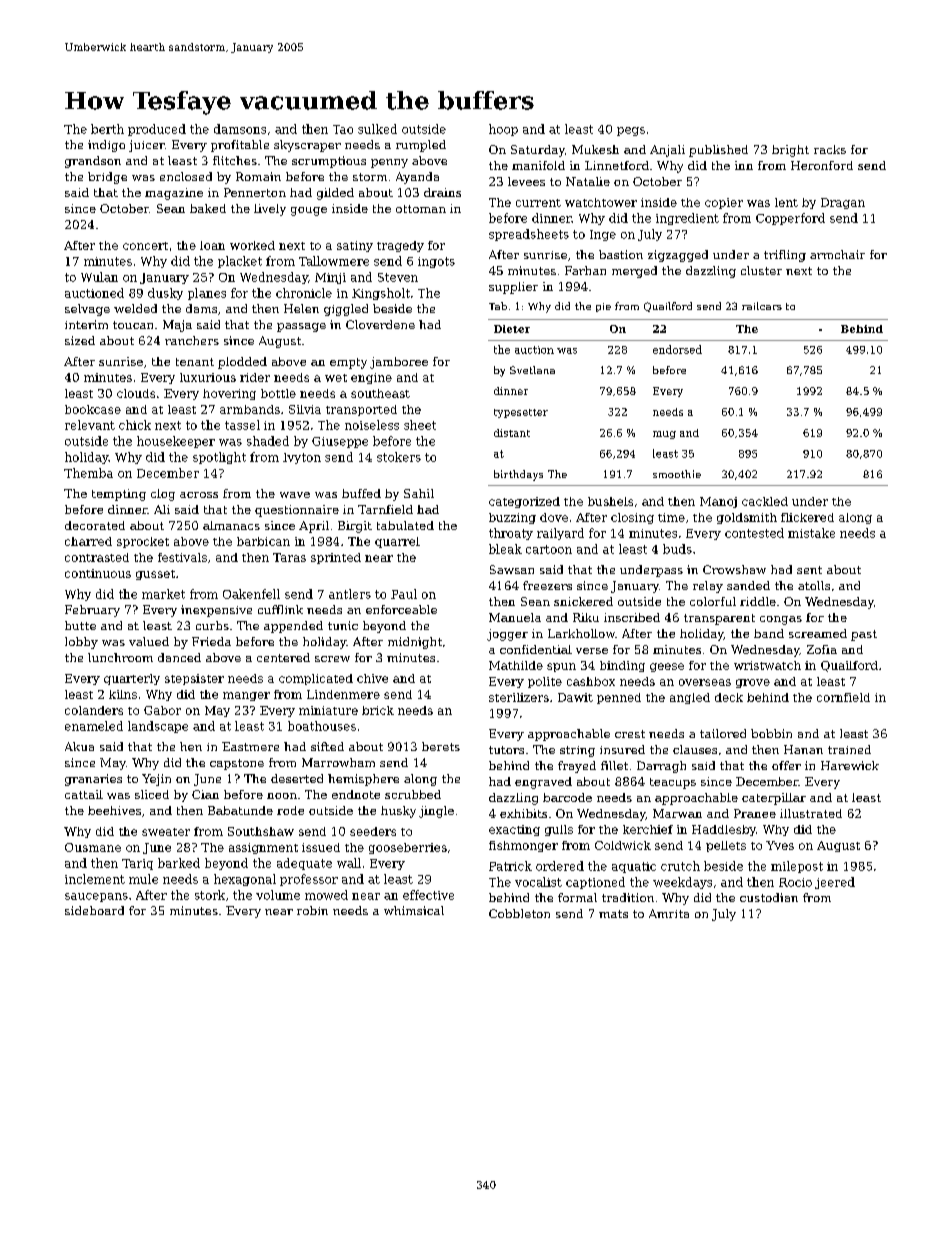 The height and width of the screenshot is (1233, 952). I want to click on hoop, so click(503, 130).
